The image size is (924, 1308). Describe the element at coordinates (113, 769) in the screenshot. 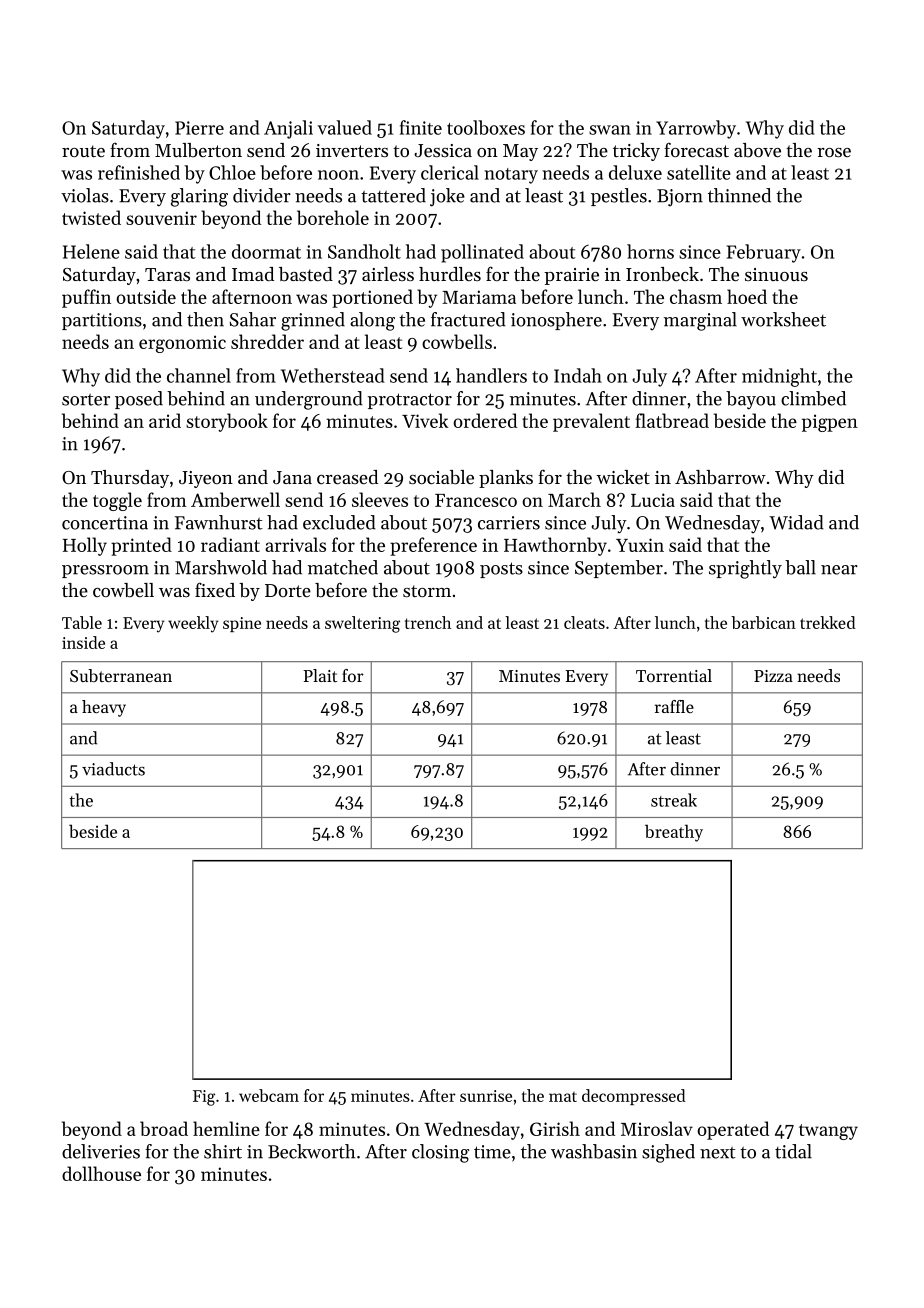

I see `viaducts` at that location.
